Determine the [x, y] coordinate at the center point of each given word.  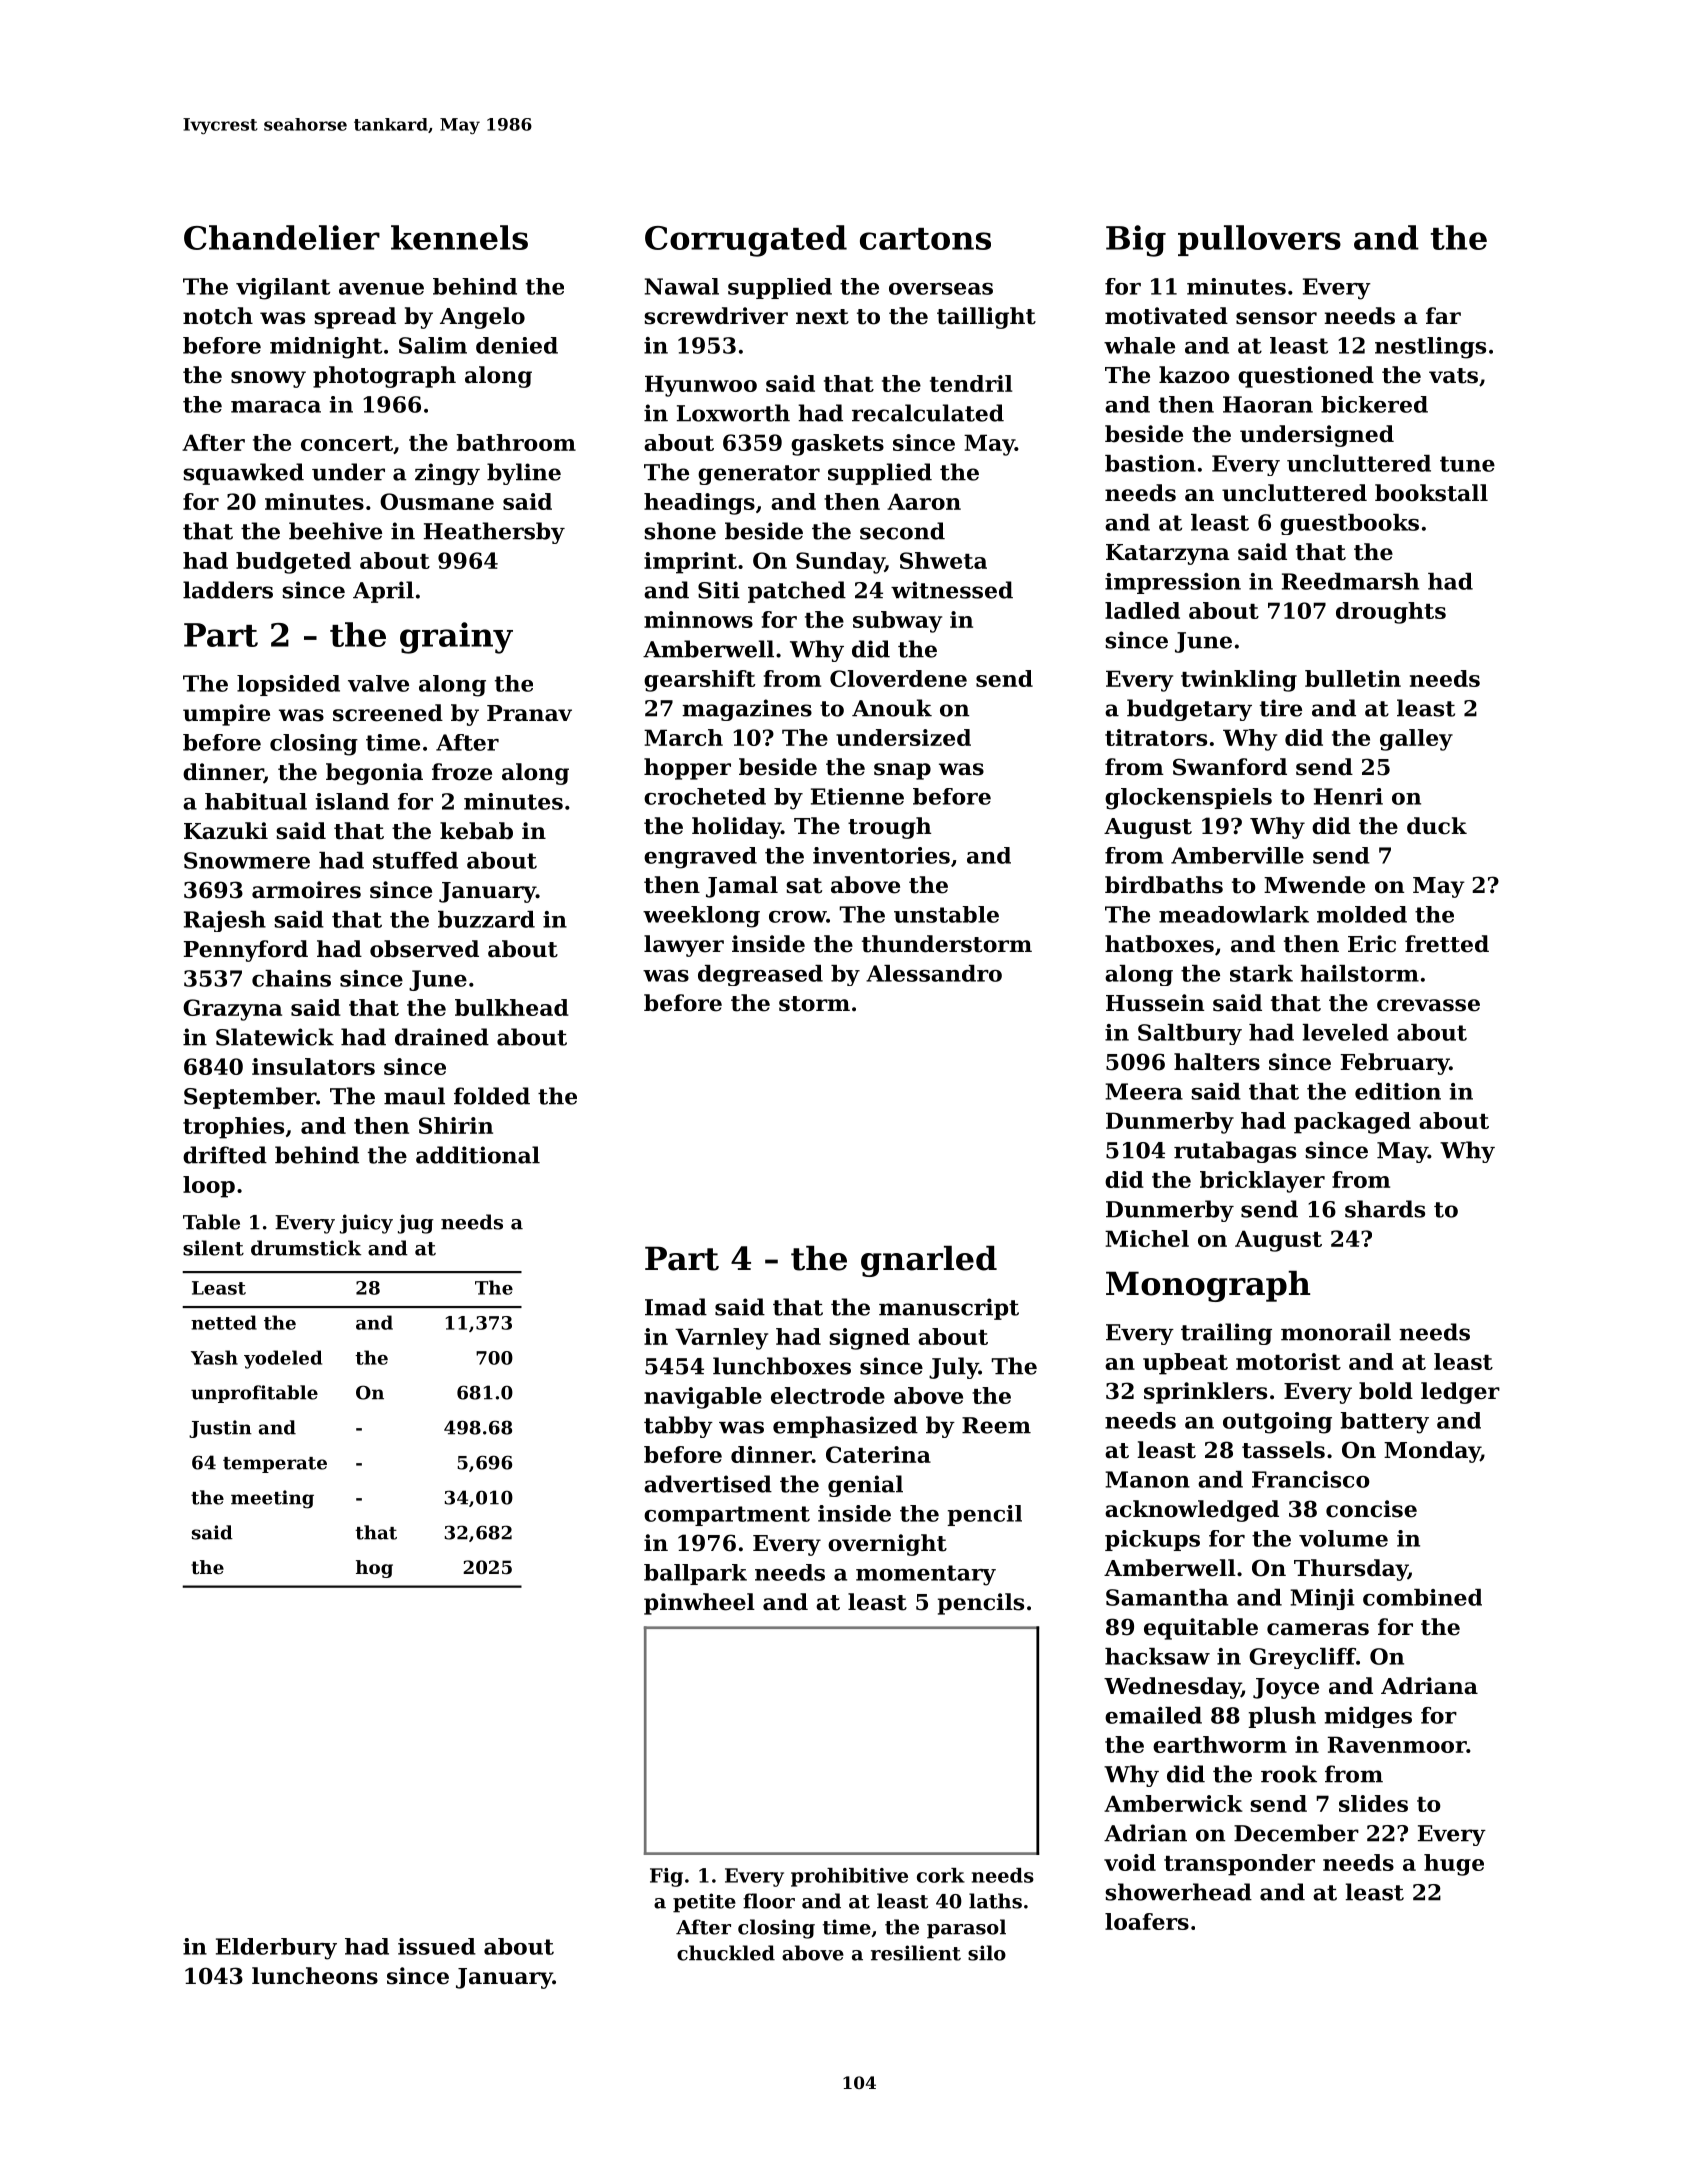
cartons [925, 239]
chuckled [726, 1953]
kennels [459, 237]
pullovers [1259, 240]
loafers [1147, 1921]
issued [437, 1946]
